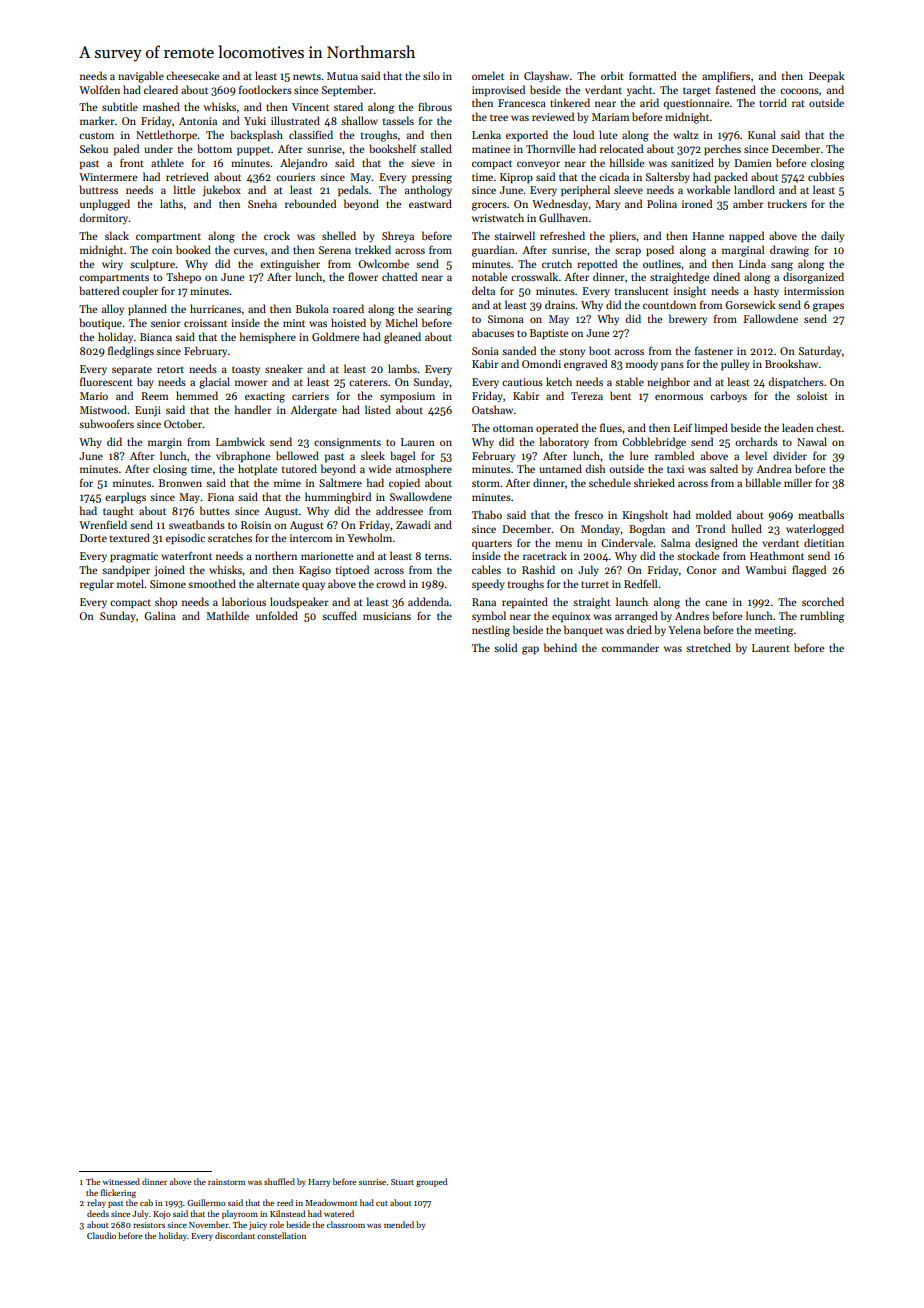  I want to click on Harry, so click(319, 1183).
